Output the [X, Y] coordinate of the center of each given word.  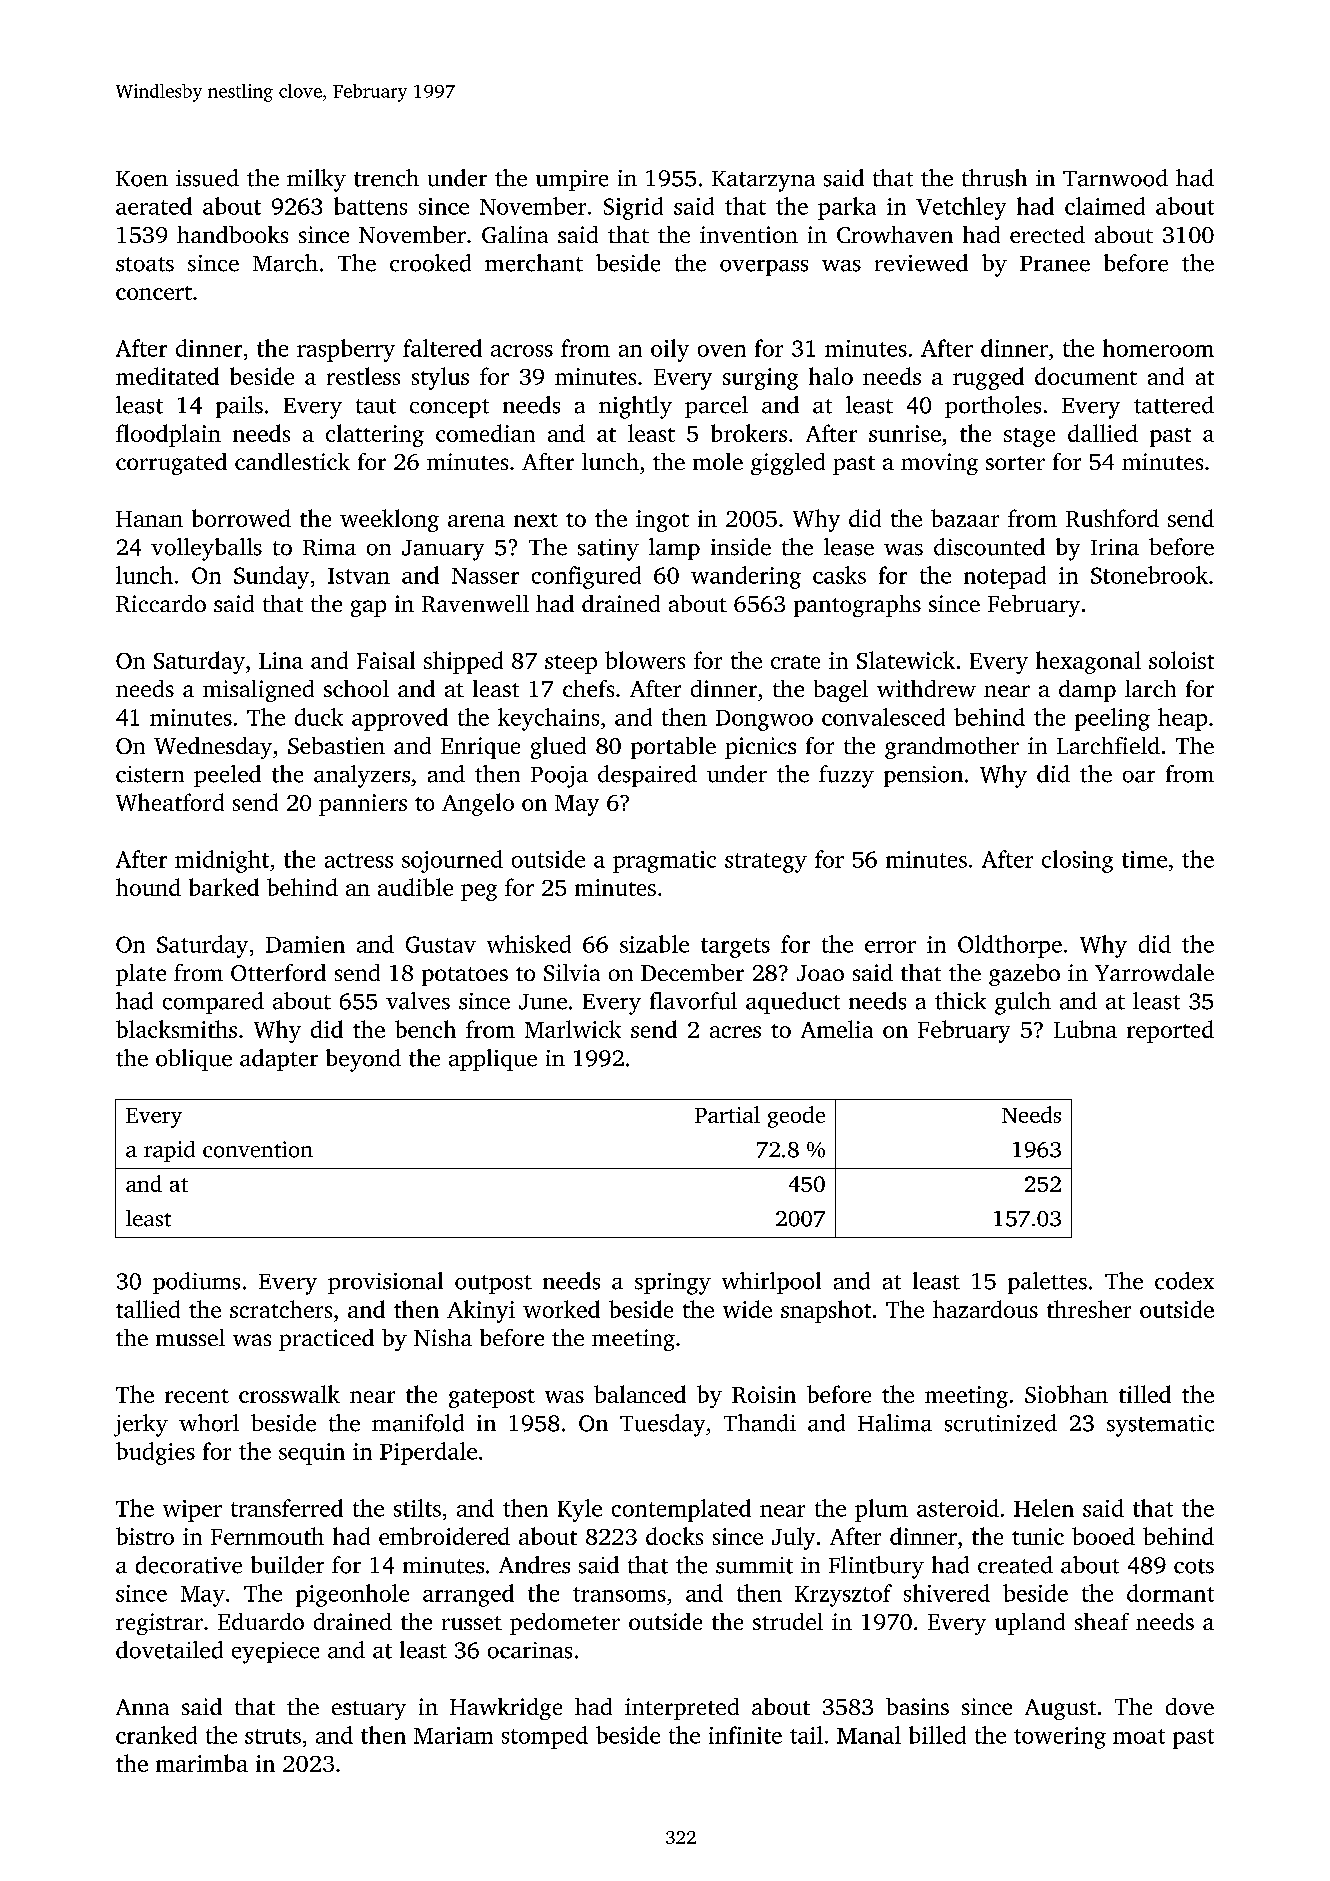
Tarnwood [1115, 178]
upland [1030, 1624]
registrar [159, 1624]
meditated [167, 376]
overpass [764, 268]
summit [754, 1565]
